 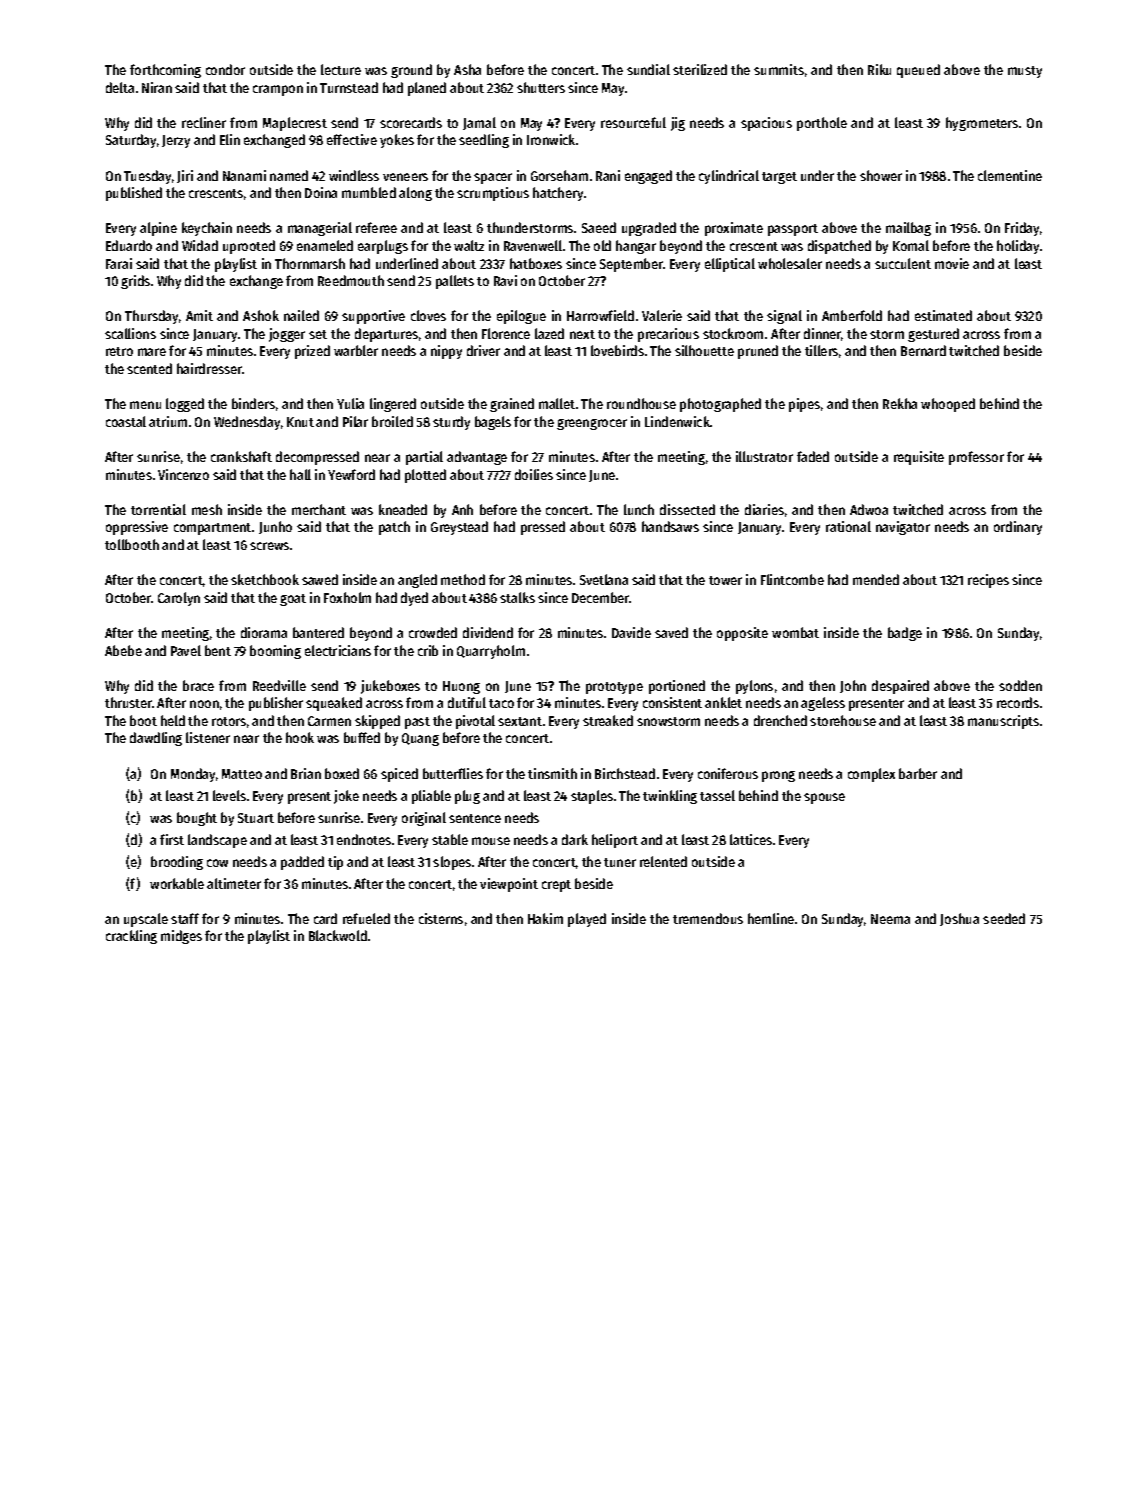 What do you see at coordinates (766, 124) in the page?
I see `spacious` at bounding box center [766, 124].
